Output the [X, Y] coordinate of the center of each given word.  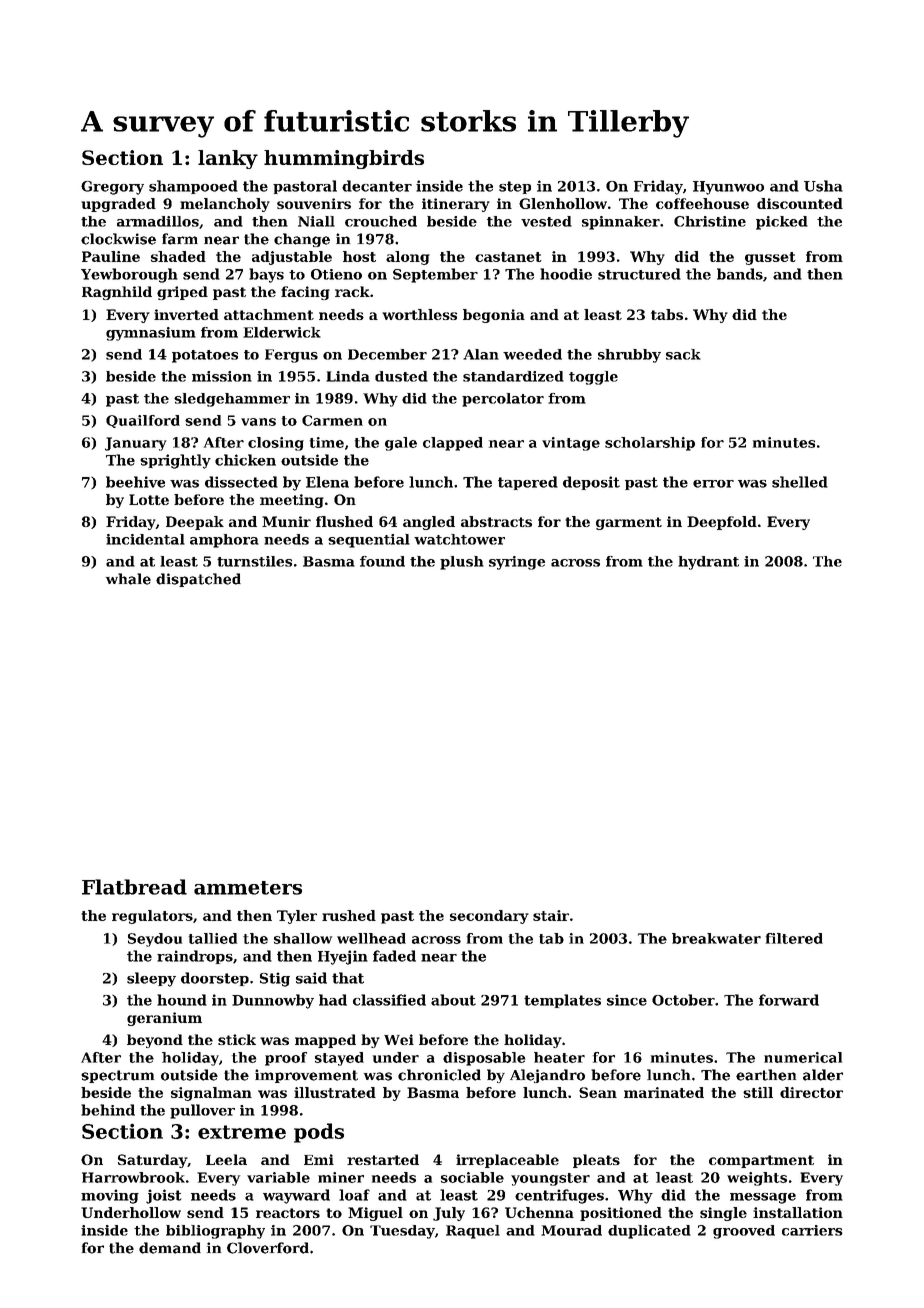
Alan [481, 354]
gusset [770, 258]
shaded [178, 256]
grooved [744, 1232]
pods [319, 1133]
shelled [800, 482]
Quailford [143, 421]
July [449, 1214]
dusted [401, 376]
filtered [794, 938]
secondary [489, 917]
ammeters [248, 888]
